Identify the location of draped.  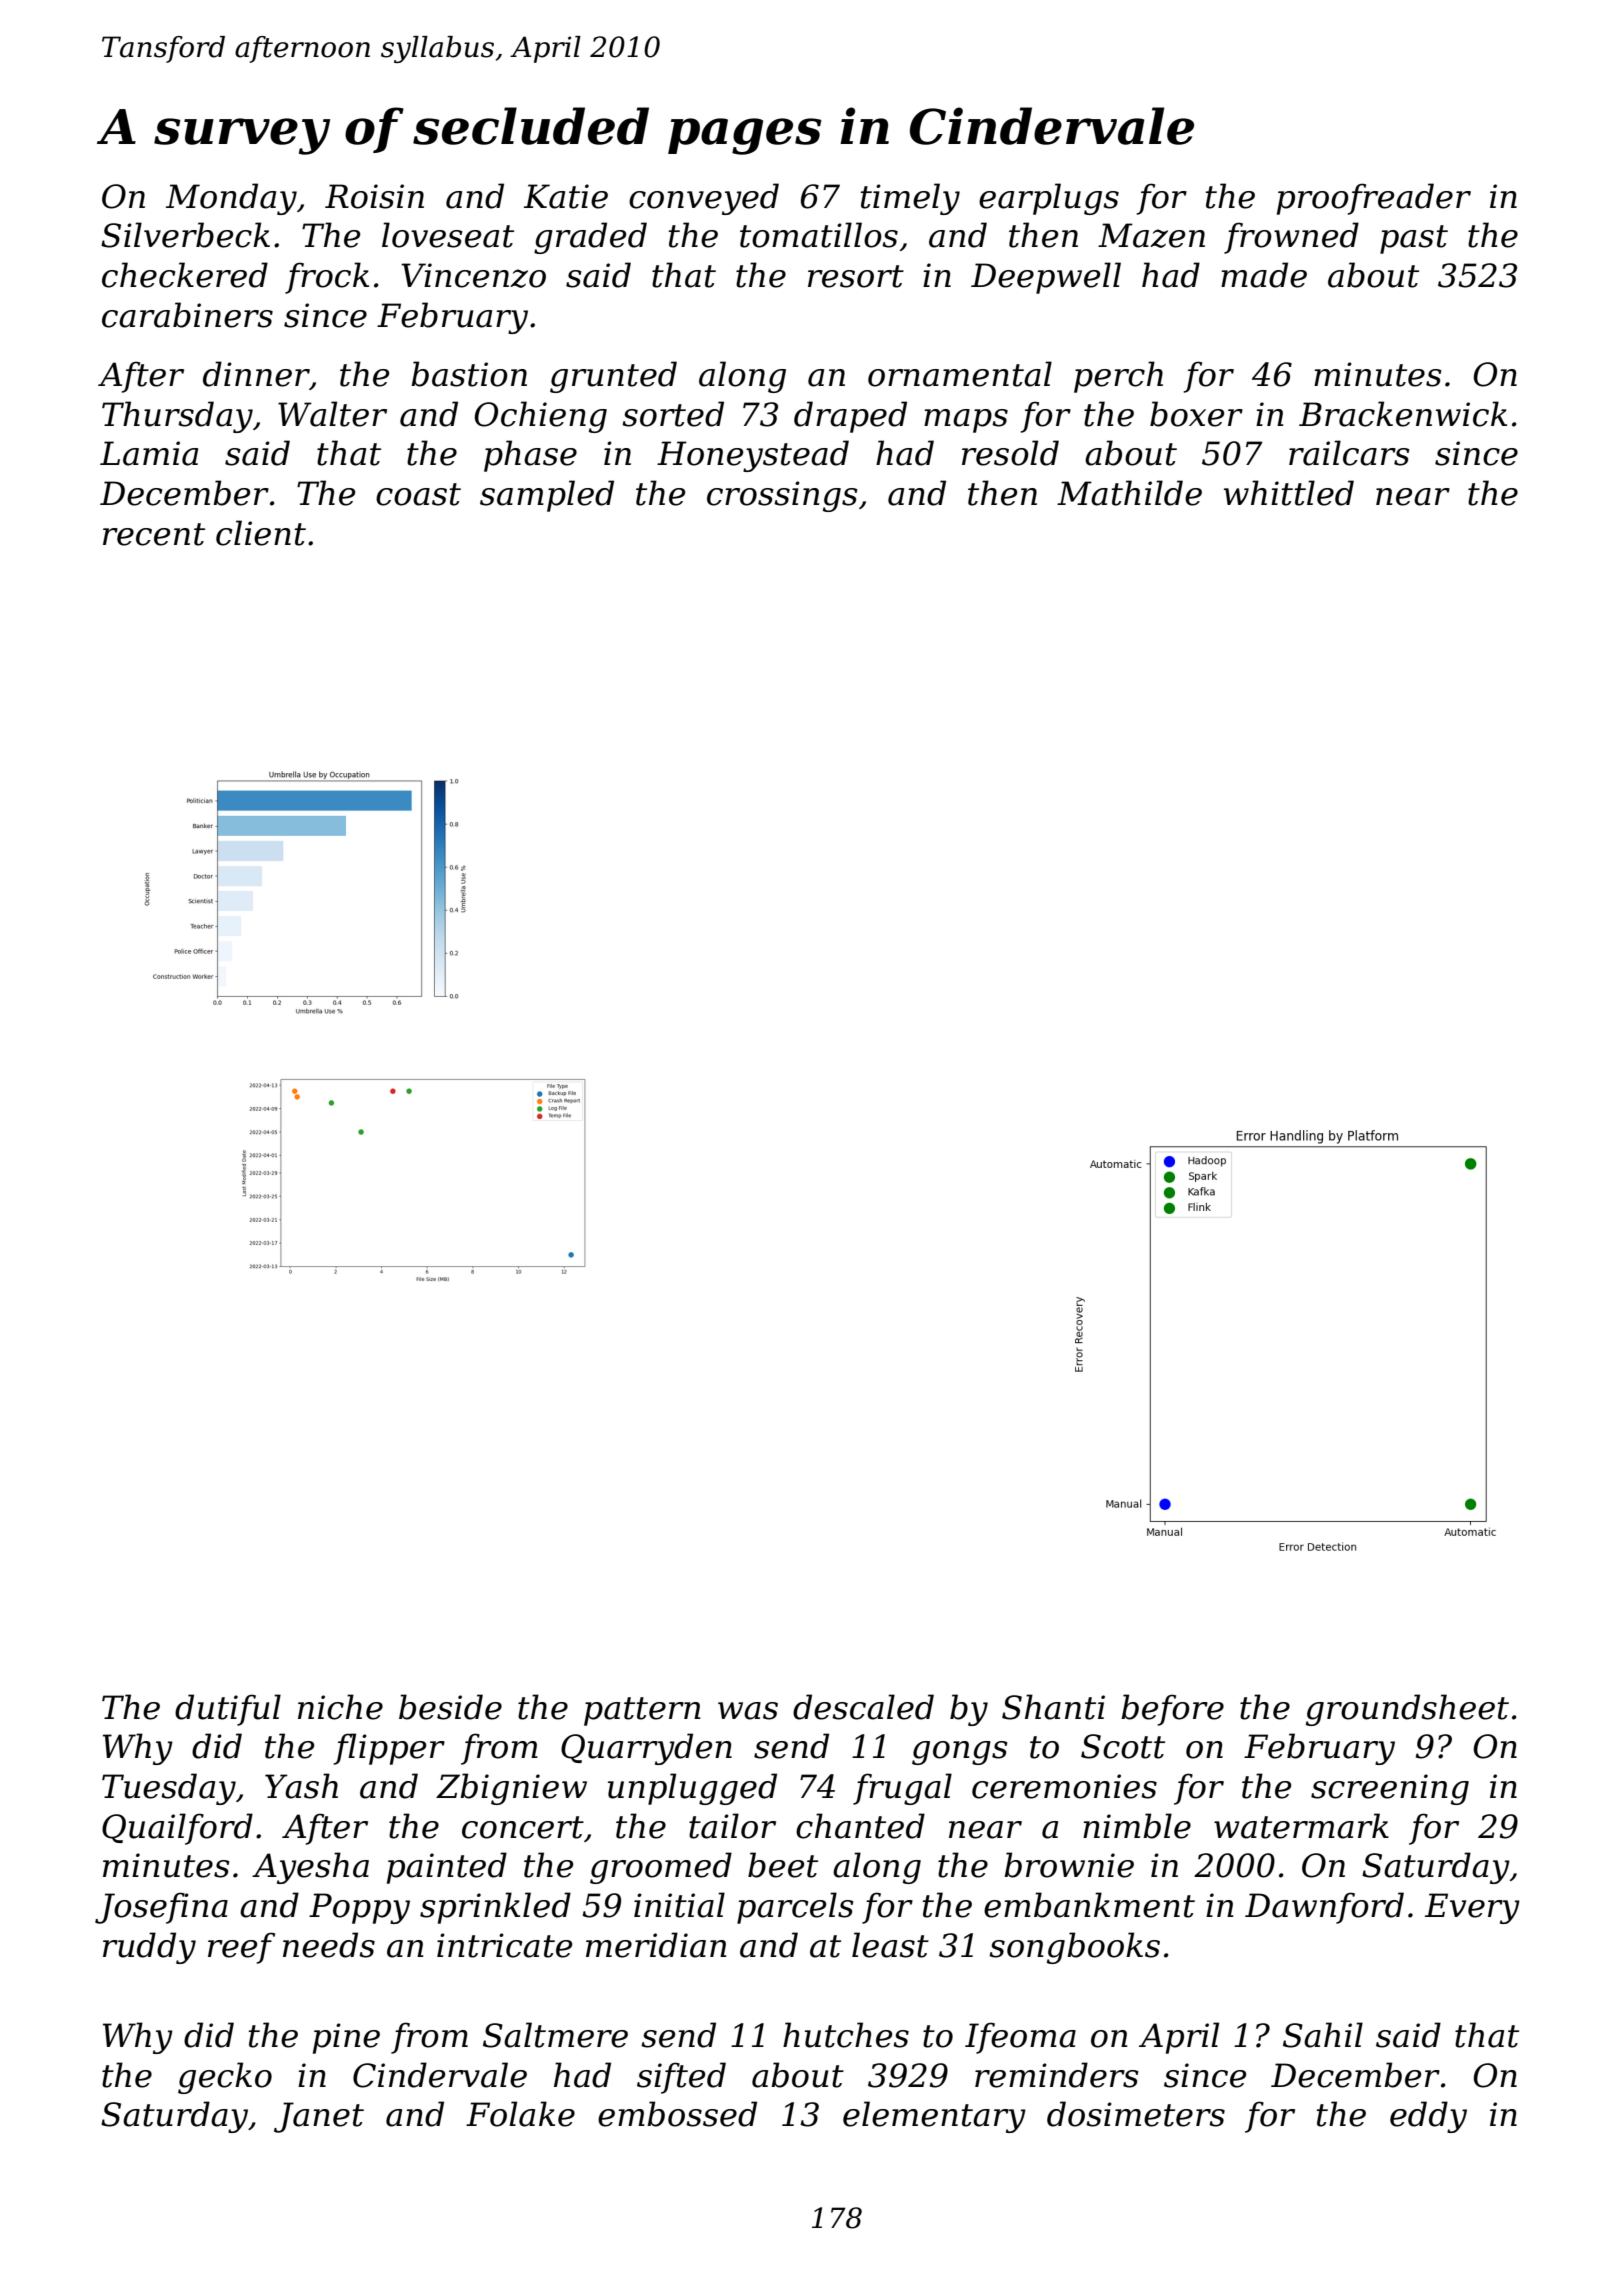
(850, 417).
